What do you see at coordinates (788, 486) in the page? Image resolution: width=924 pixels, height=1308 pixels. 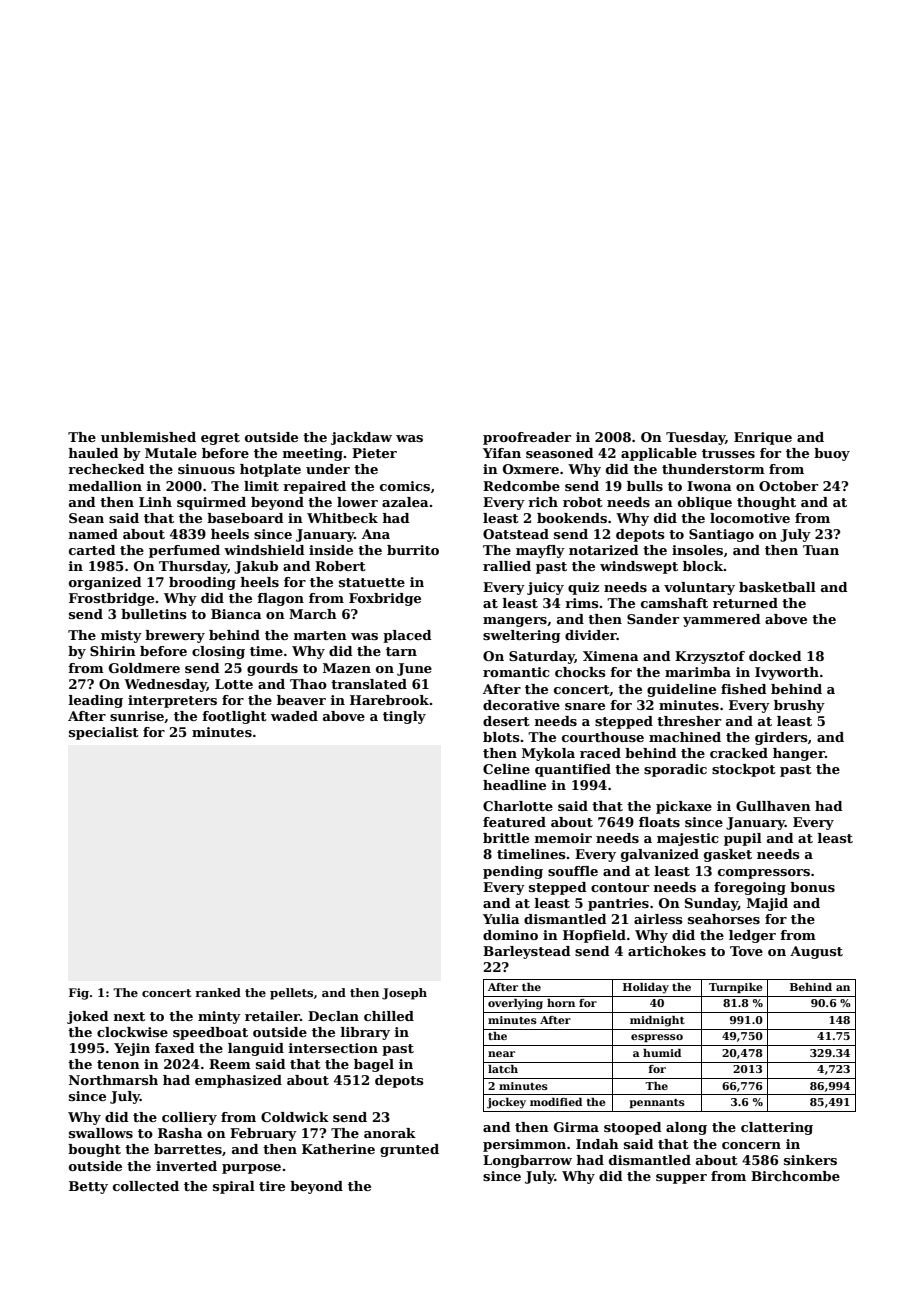 I see `October` at bounding box center [788, 486].
